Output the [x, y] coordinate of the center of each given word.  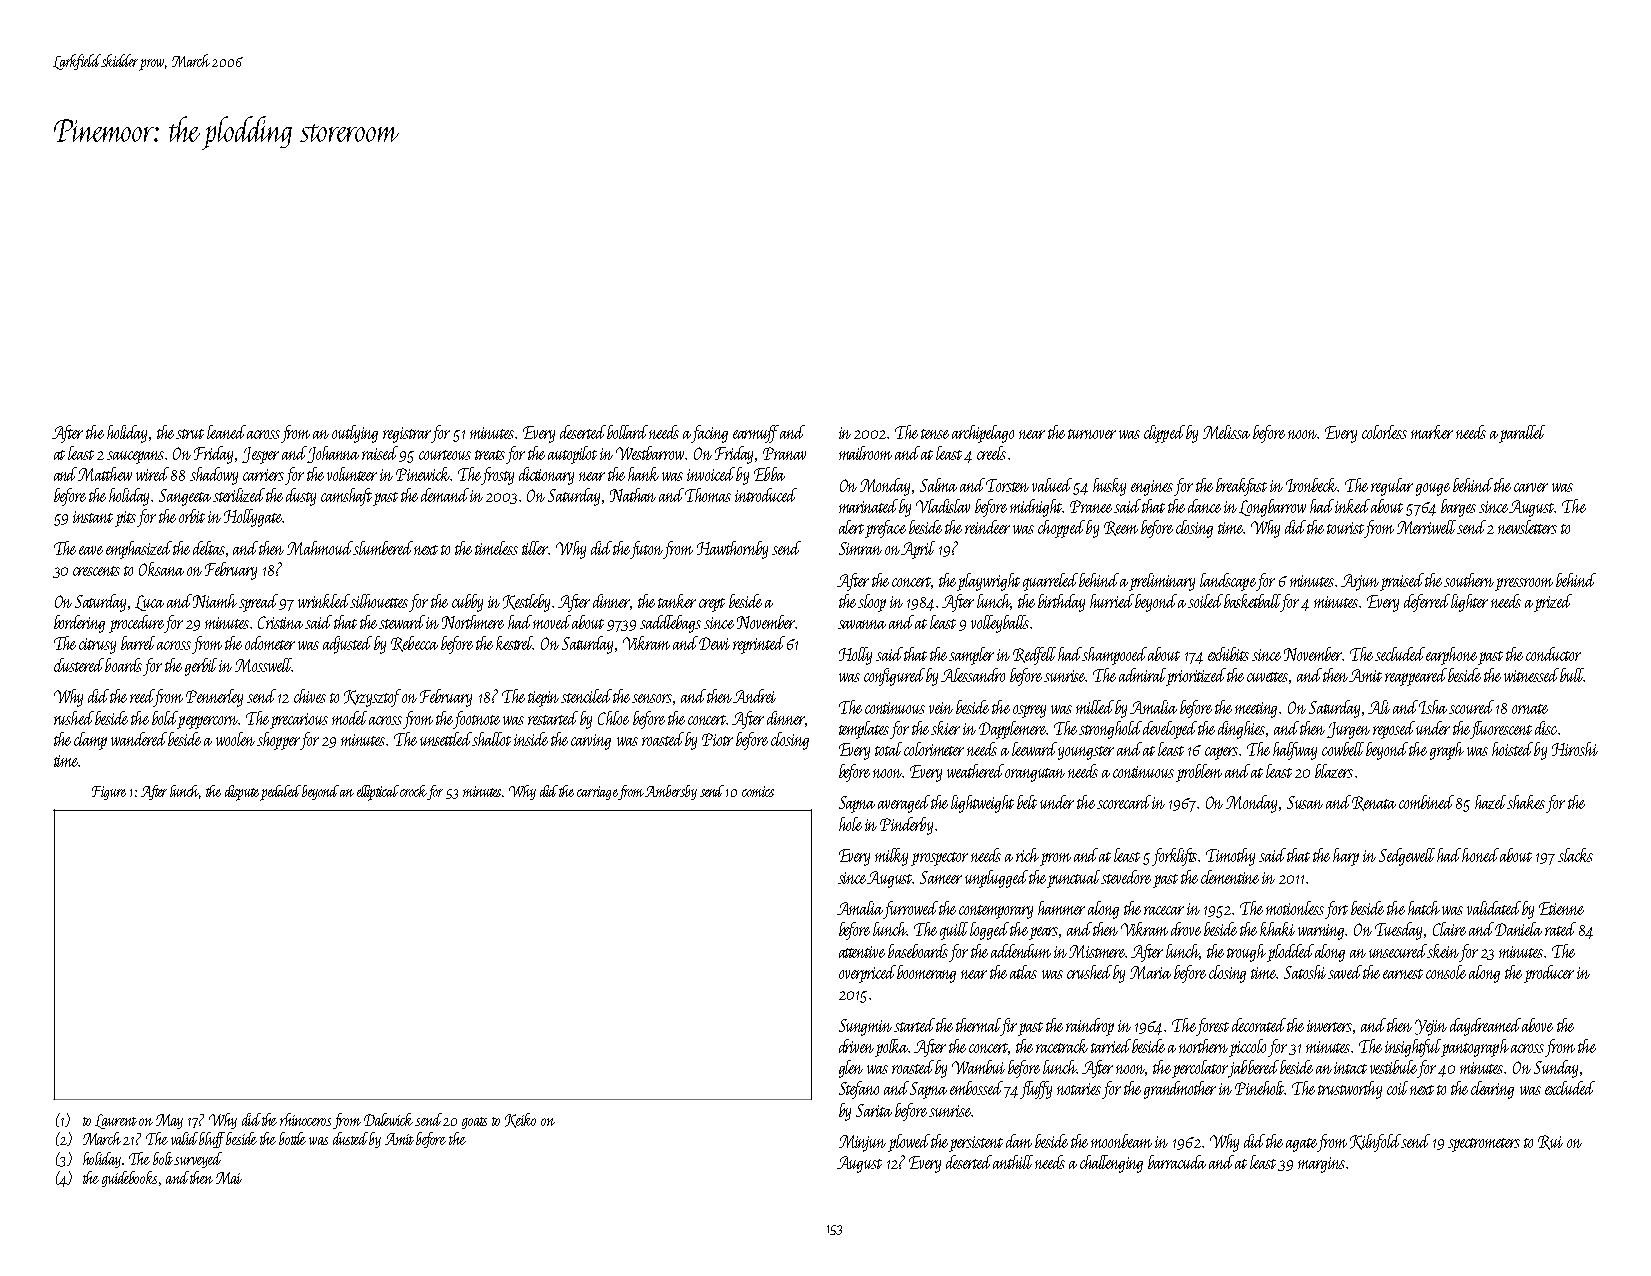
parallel [1522, 434]
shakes [1526, 802]
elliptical [378, 793]
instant [93, 517]
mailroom [865, 453]
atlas [1023, 972]
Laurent [116, 1121]
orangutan [1035, 775]
